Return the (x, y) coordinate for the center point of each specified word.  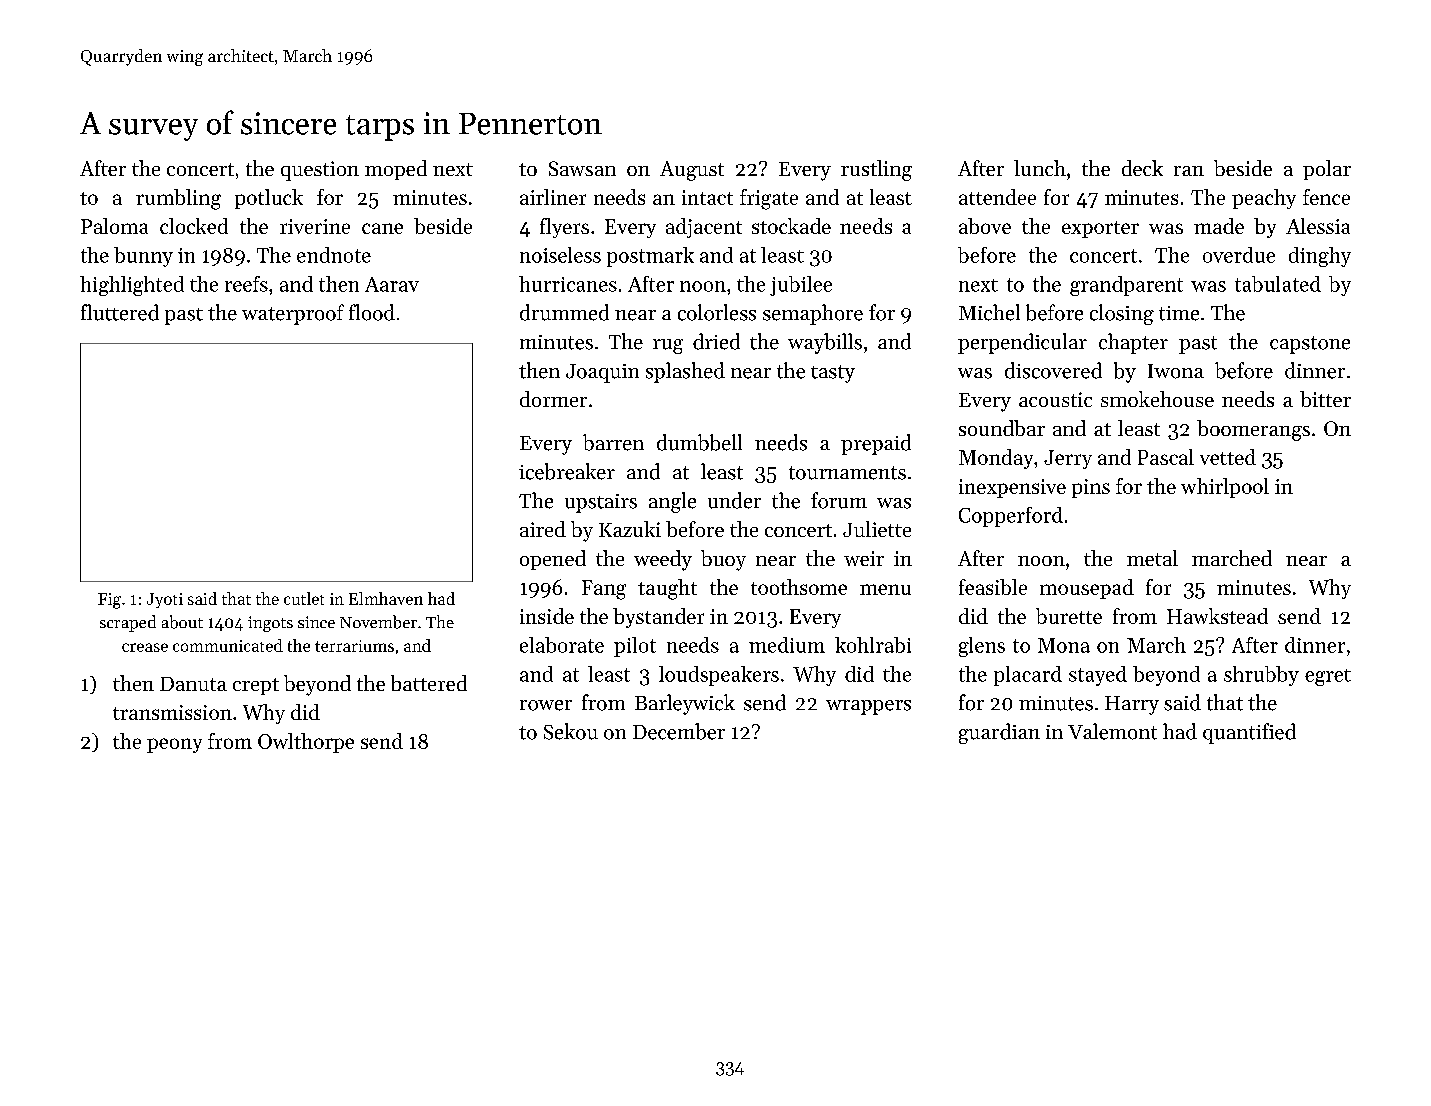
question (320, 171)
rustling (876, 170)
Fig (109, 601)
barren (613, 442)
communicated (228, 645)
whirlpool (1225, 488)
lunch (1040, 168)
